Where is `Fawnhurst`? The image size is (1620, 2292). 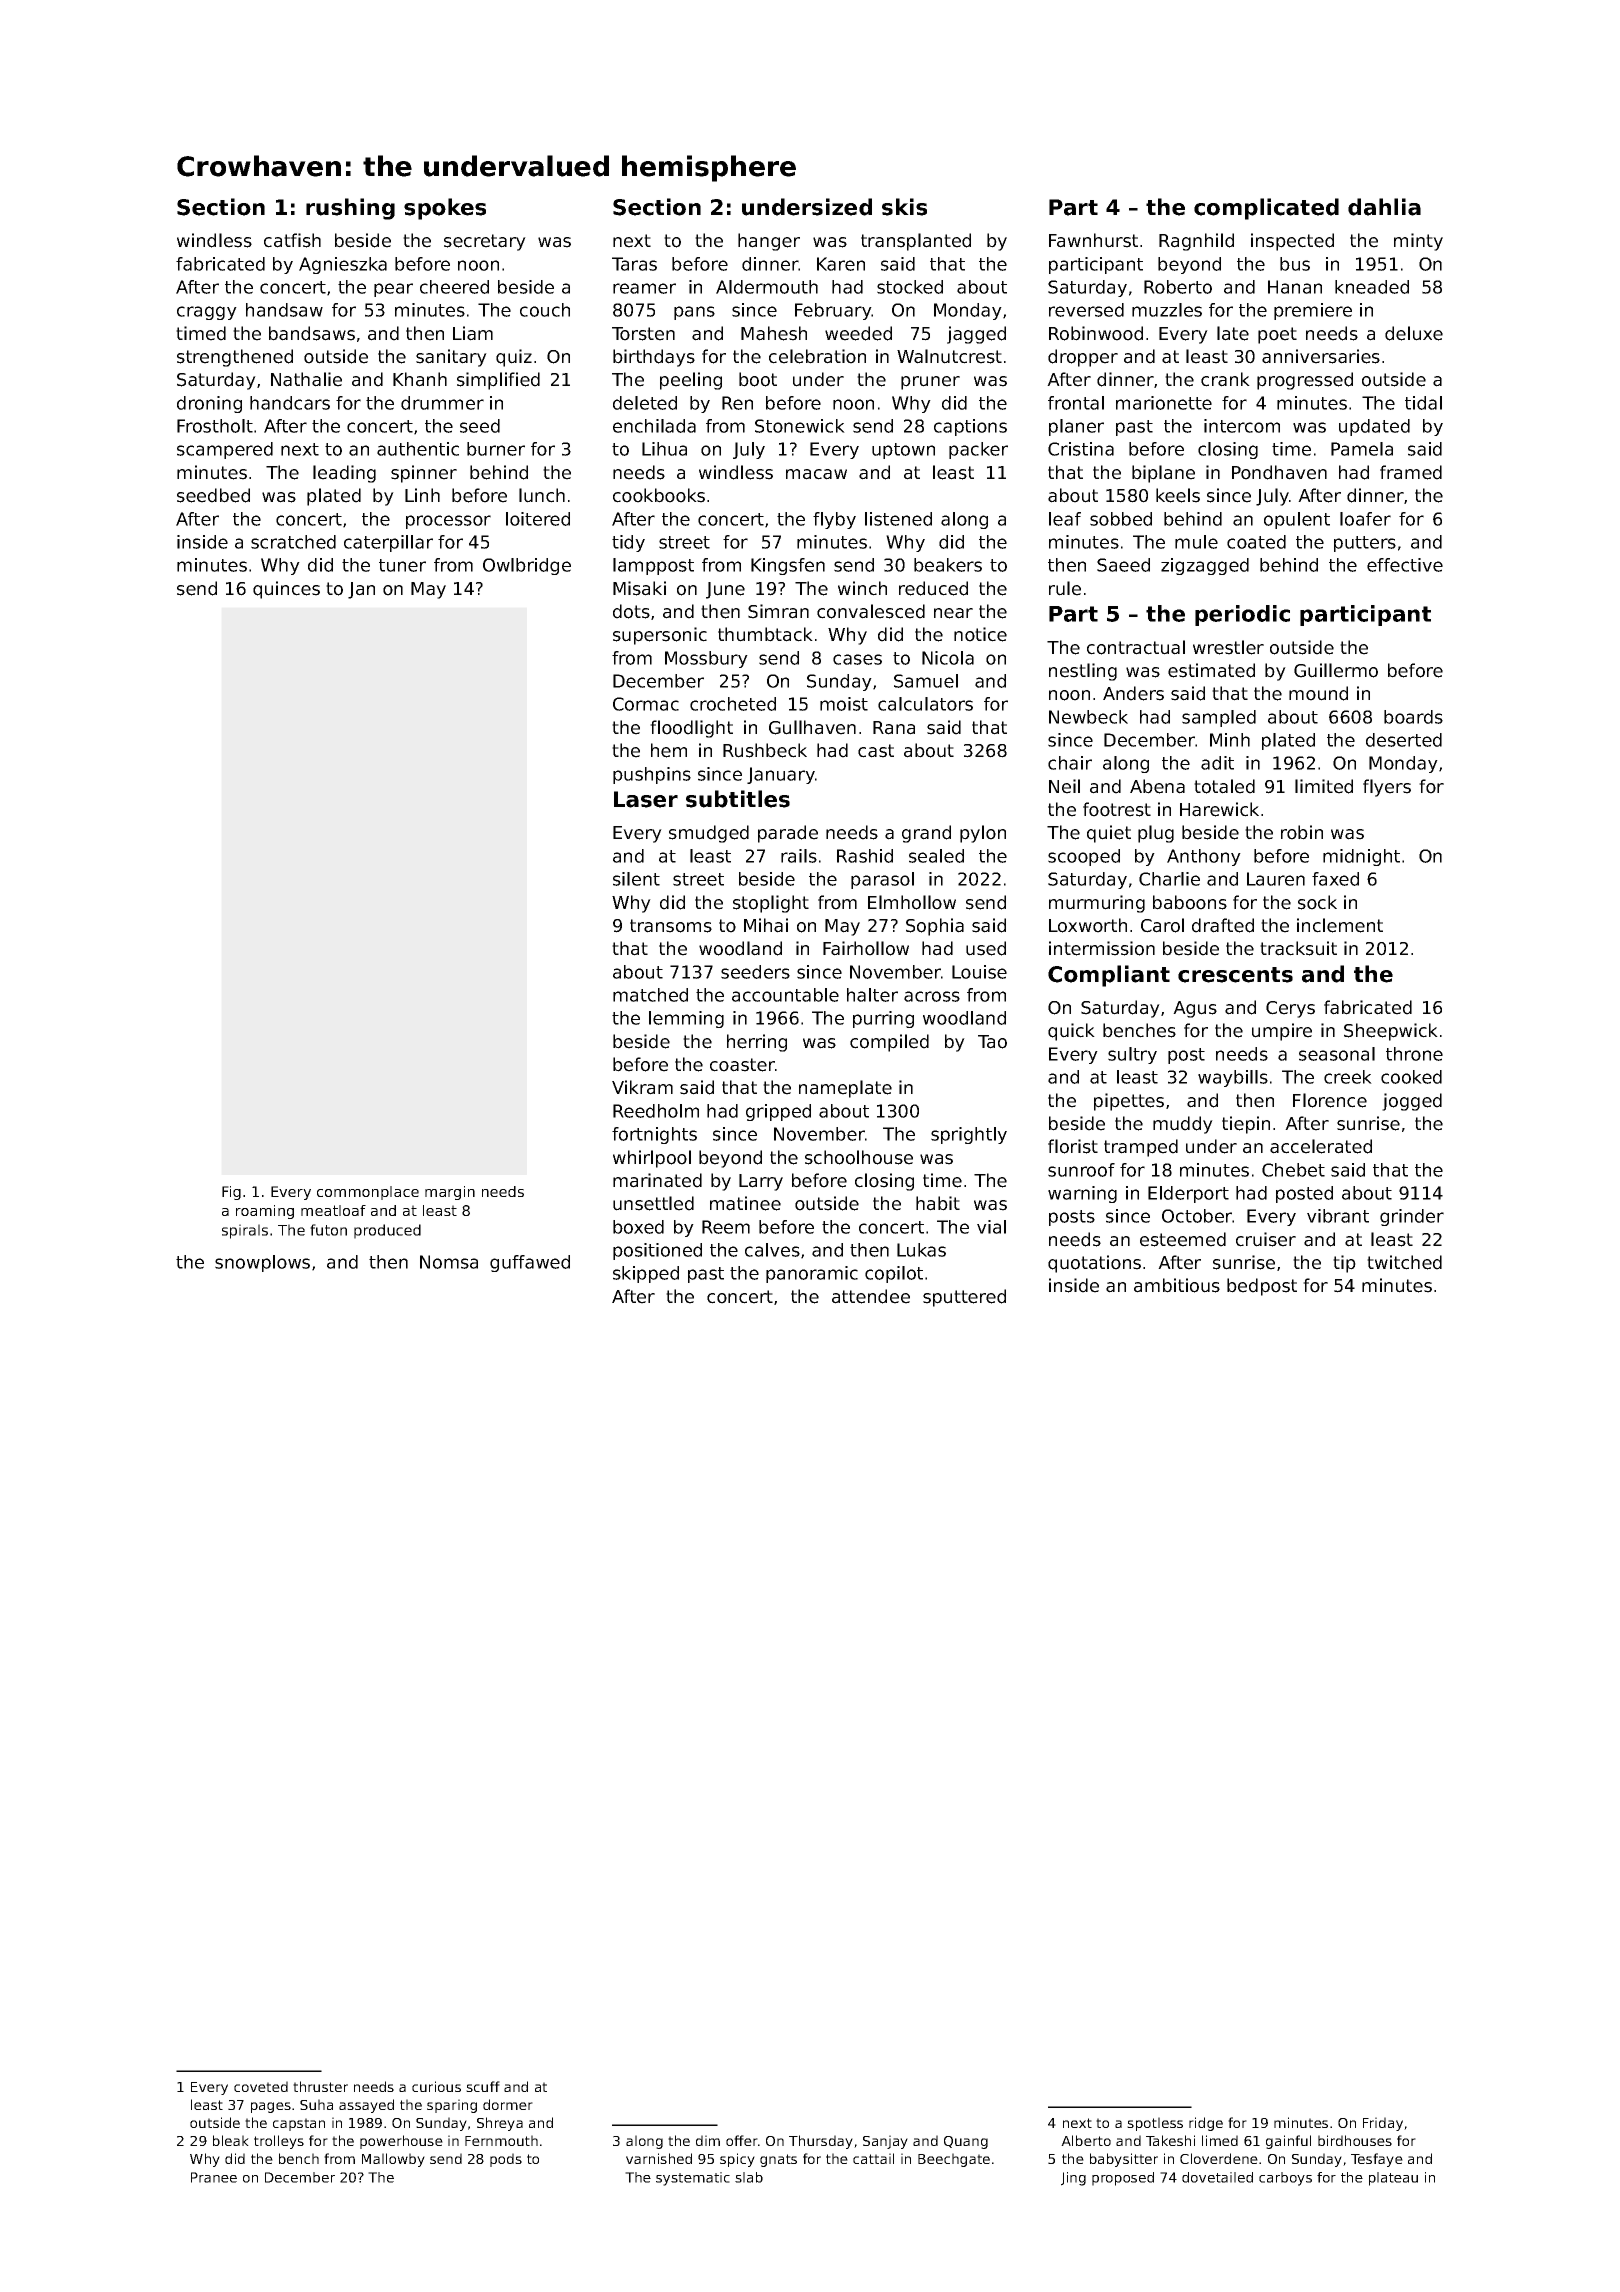
Fawnhurst is located at coordinates (1093, 240).
